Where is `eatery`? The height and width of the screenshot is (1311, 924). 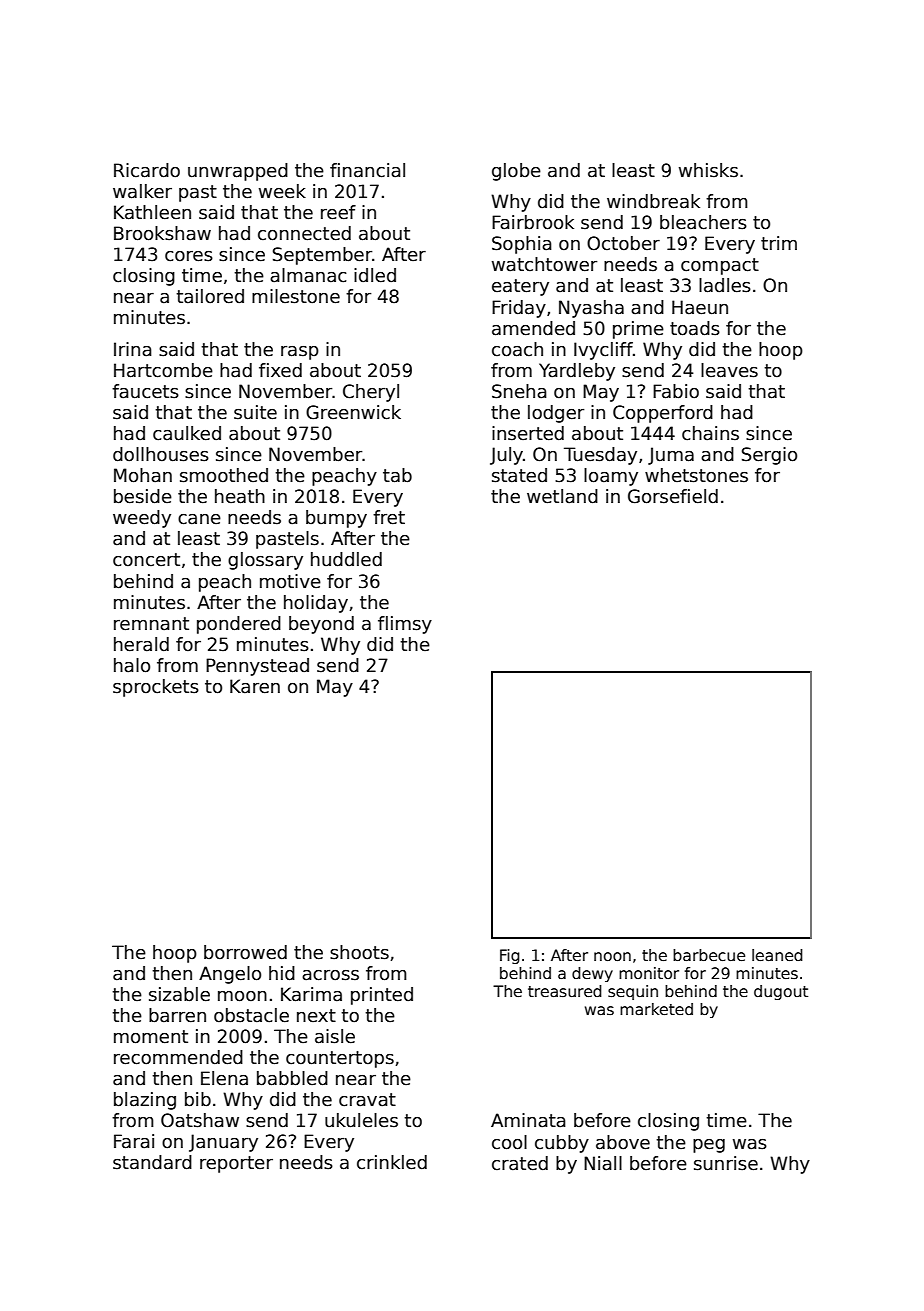
eatery is located at coordinates (520, 287).
